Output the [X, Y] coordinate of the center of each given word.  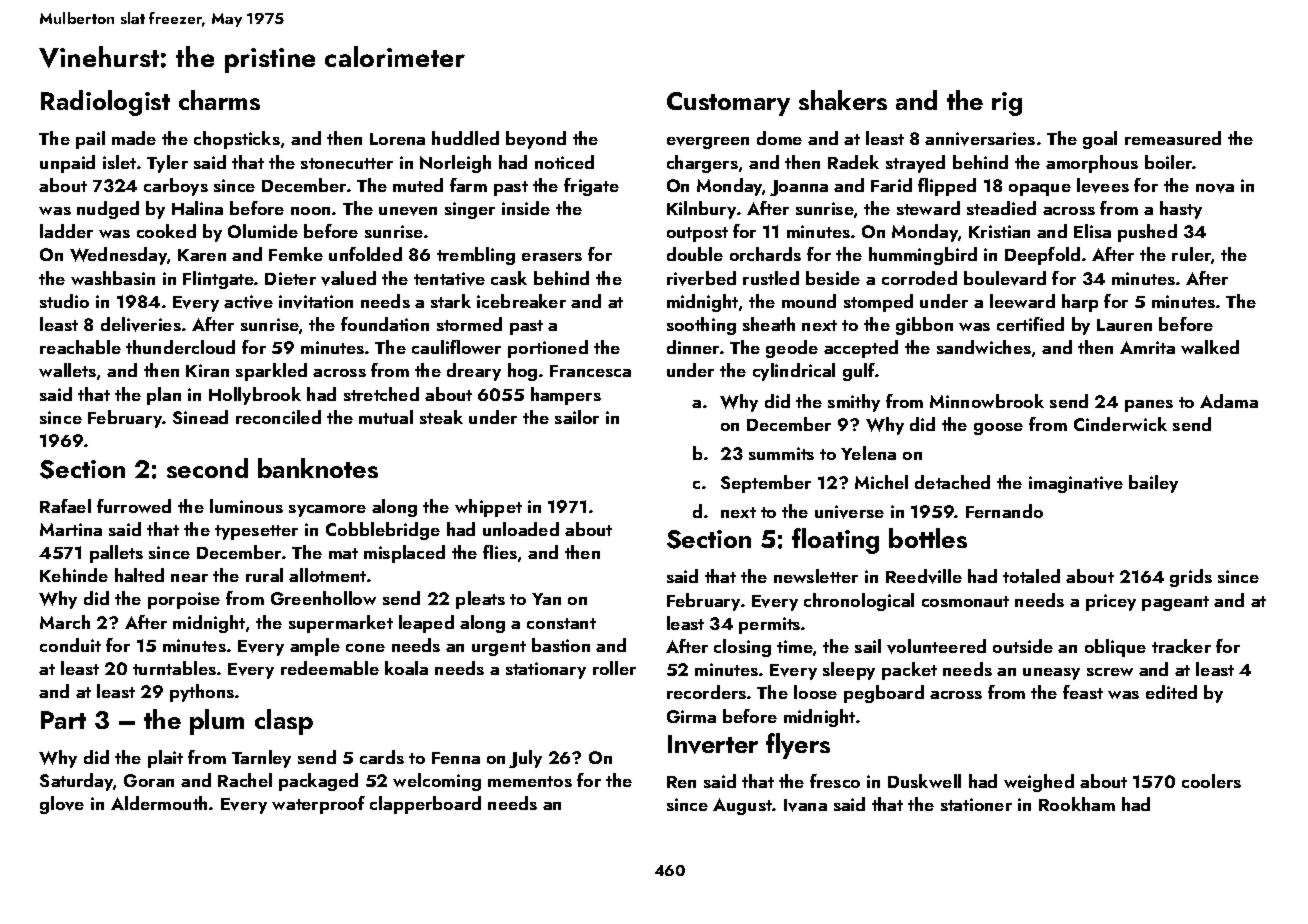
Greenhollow [323, 598]
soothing [701, 326]
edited [1171, 692]
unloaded [521, 529]
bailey [1153, 484]
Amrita [1147, 347]
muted [418, 185]
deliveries [141, 324]
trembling [476, 256]
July [525, 759]
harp [1080, 303]
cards [382, 757]
